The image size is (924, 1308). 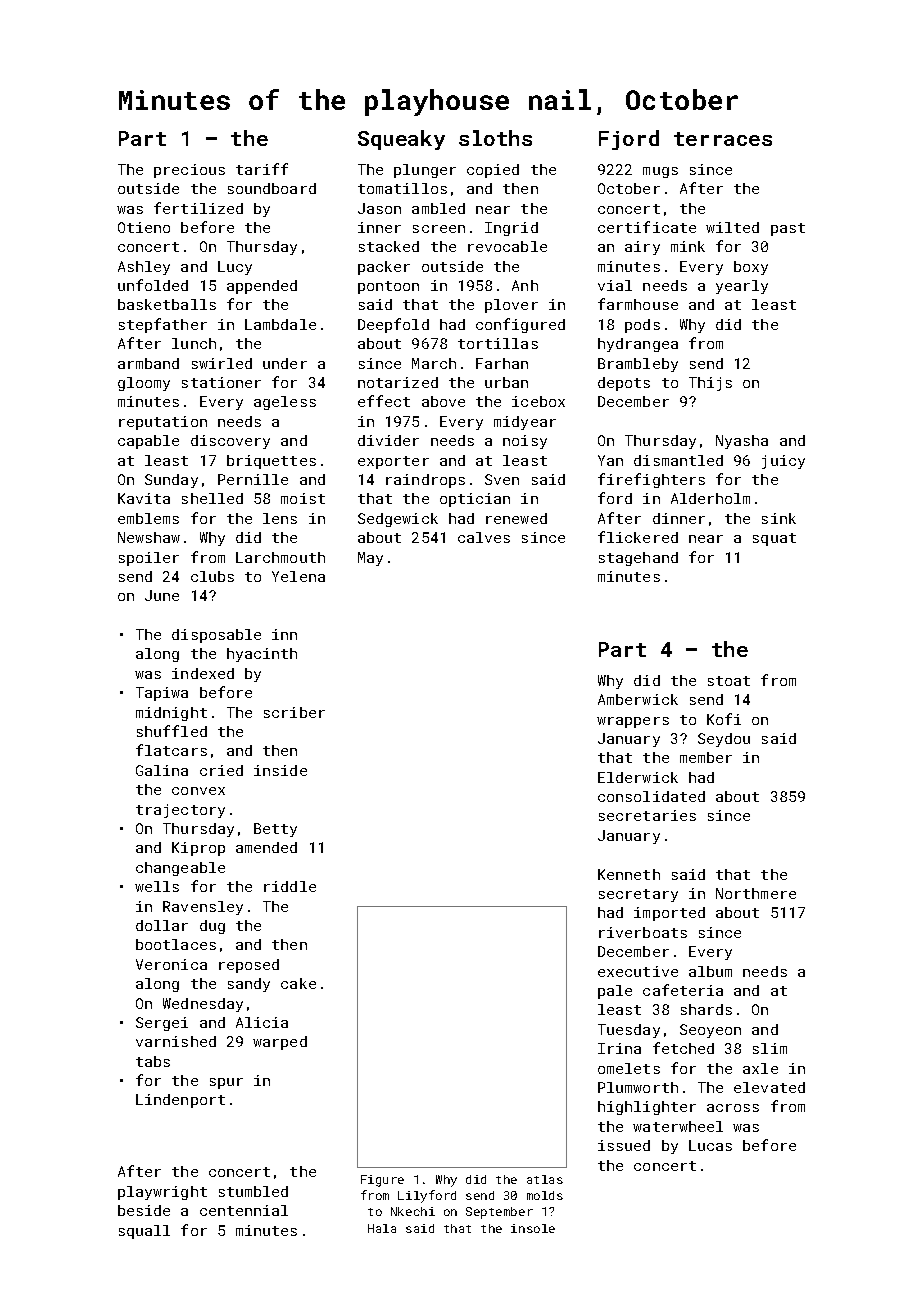 I want to click on warped, so click(x=280, y=1043).
